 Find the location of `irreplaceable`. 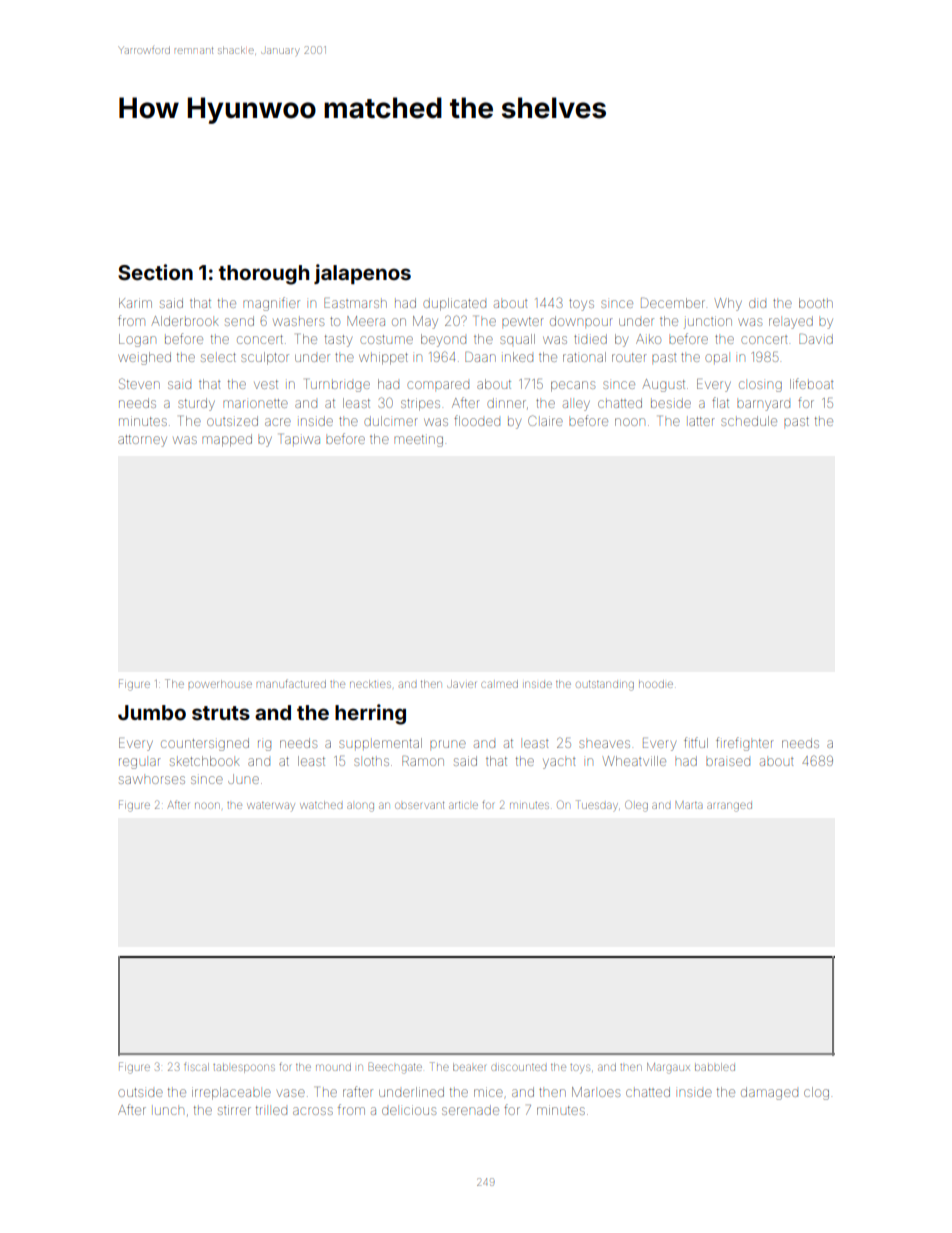

irreplaceable is located at coordinates (231, 1093).
